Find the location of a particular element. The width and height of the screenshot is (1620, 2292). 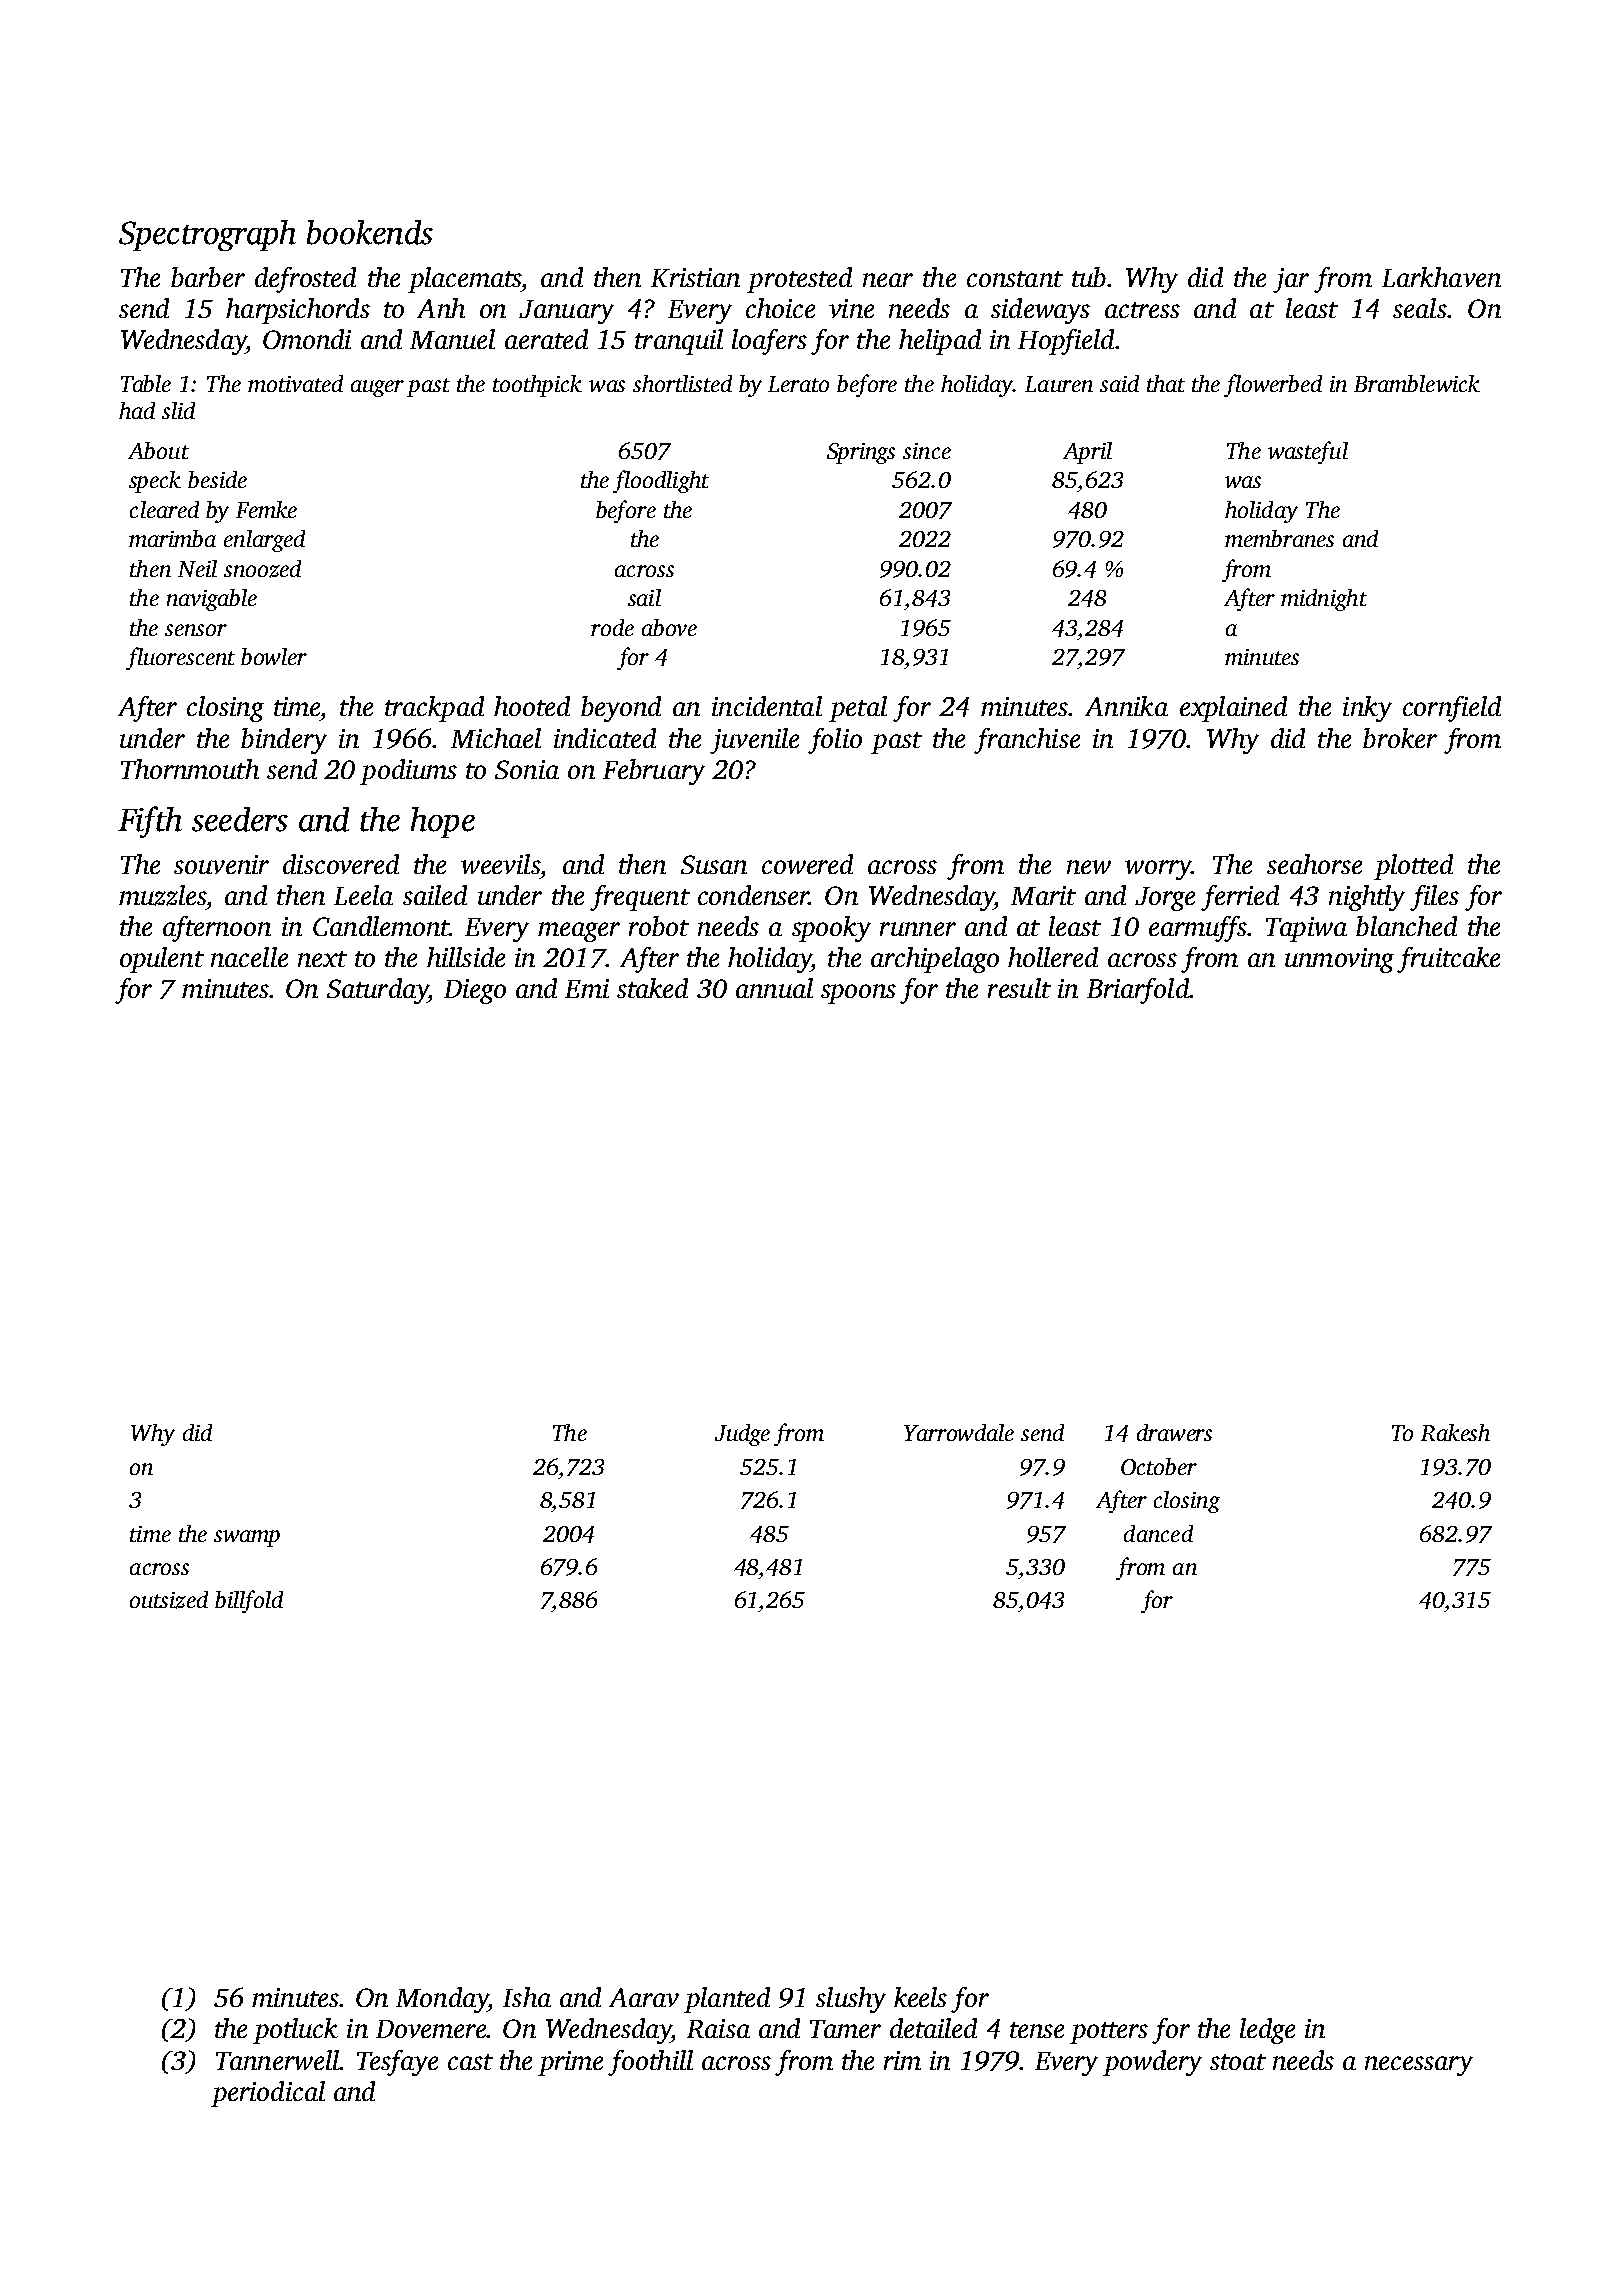

October is located at coordinates (1159, 1466).
